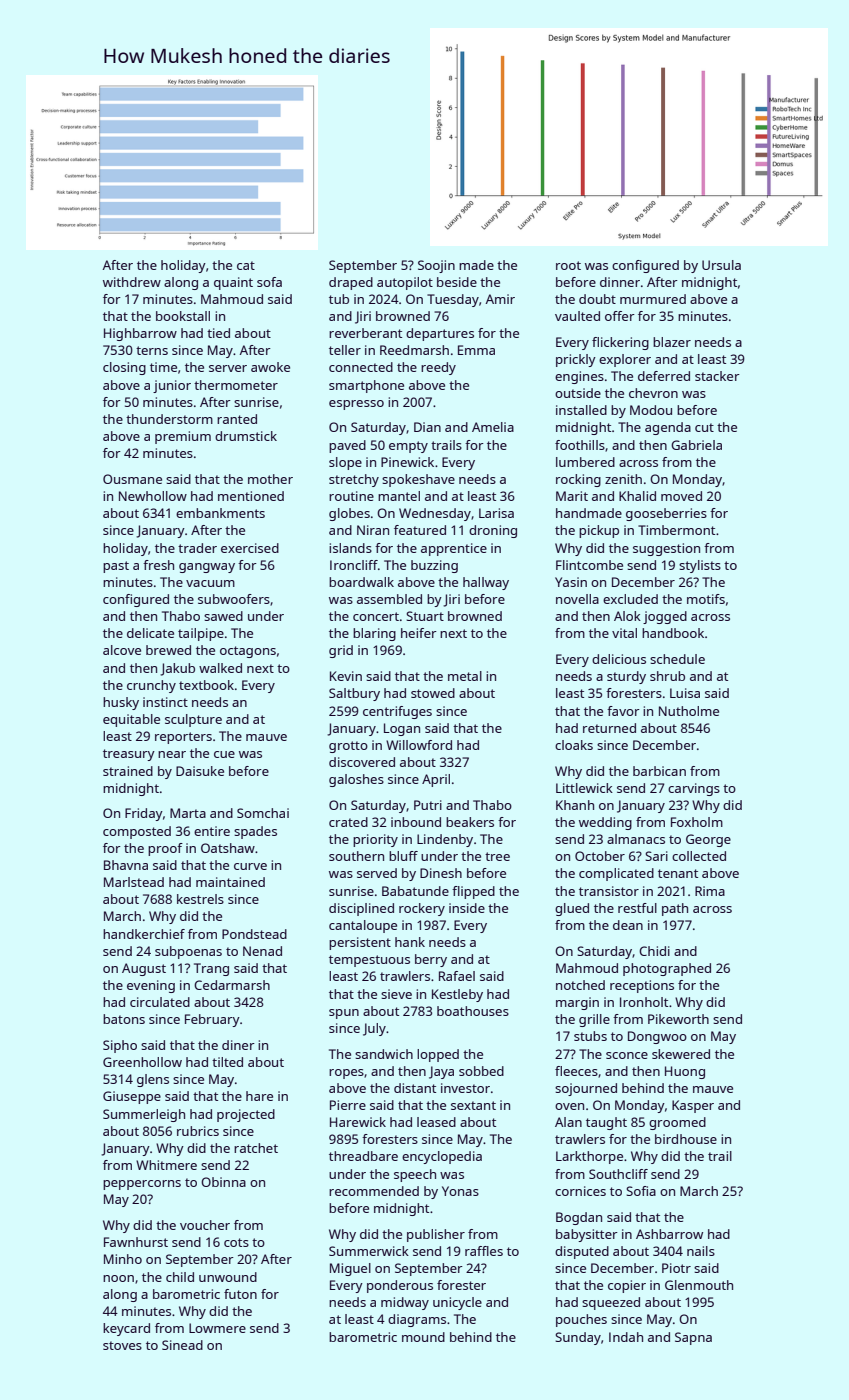 This screenshot has width=849, height=1400. I want to click on Sari, so click(656, 856).
